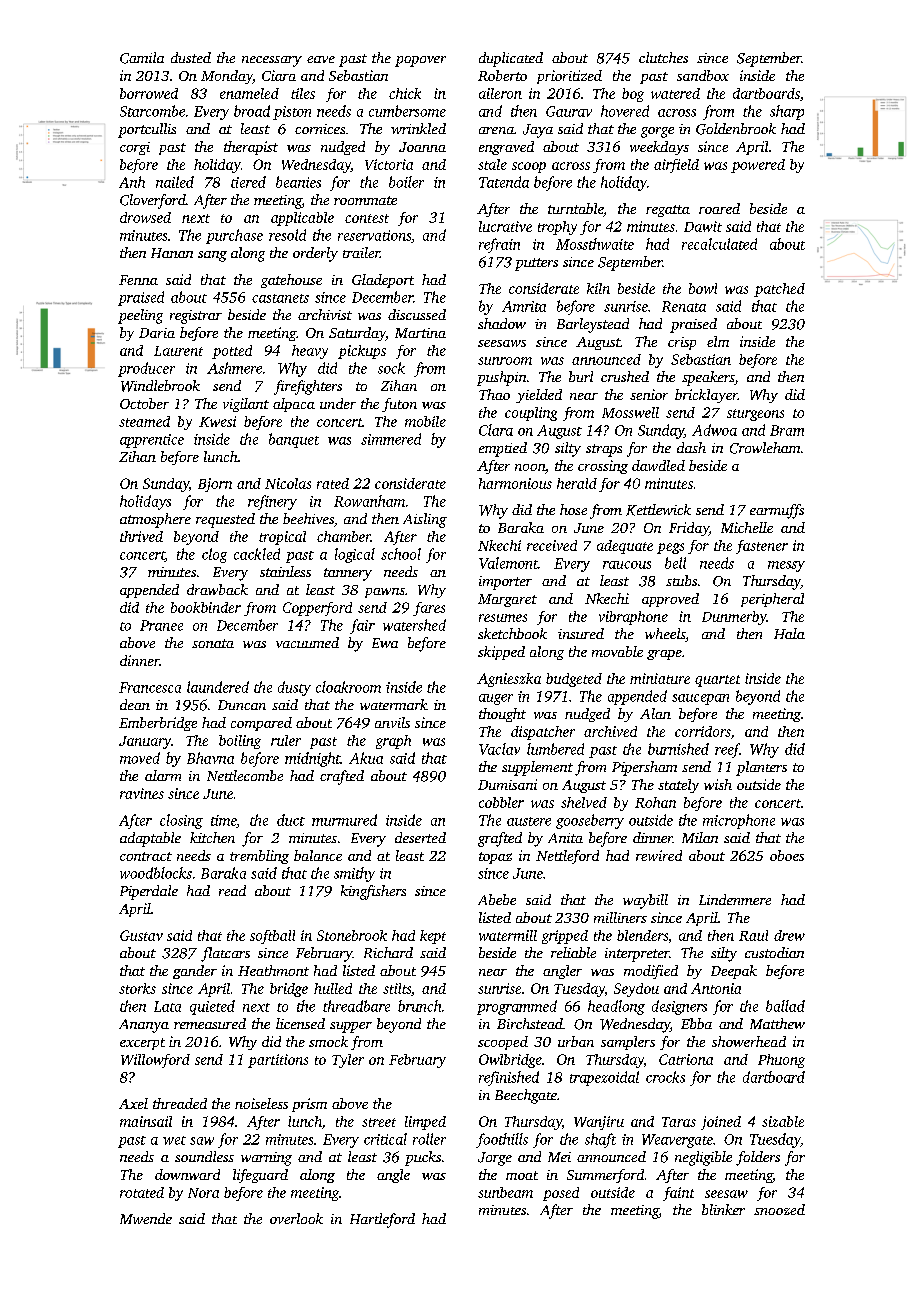  What do you see at coordinates (425, 421) in the screenshot?
I see `mobile` at bounding box center [425, 421].
